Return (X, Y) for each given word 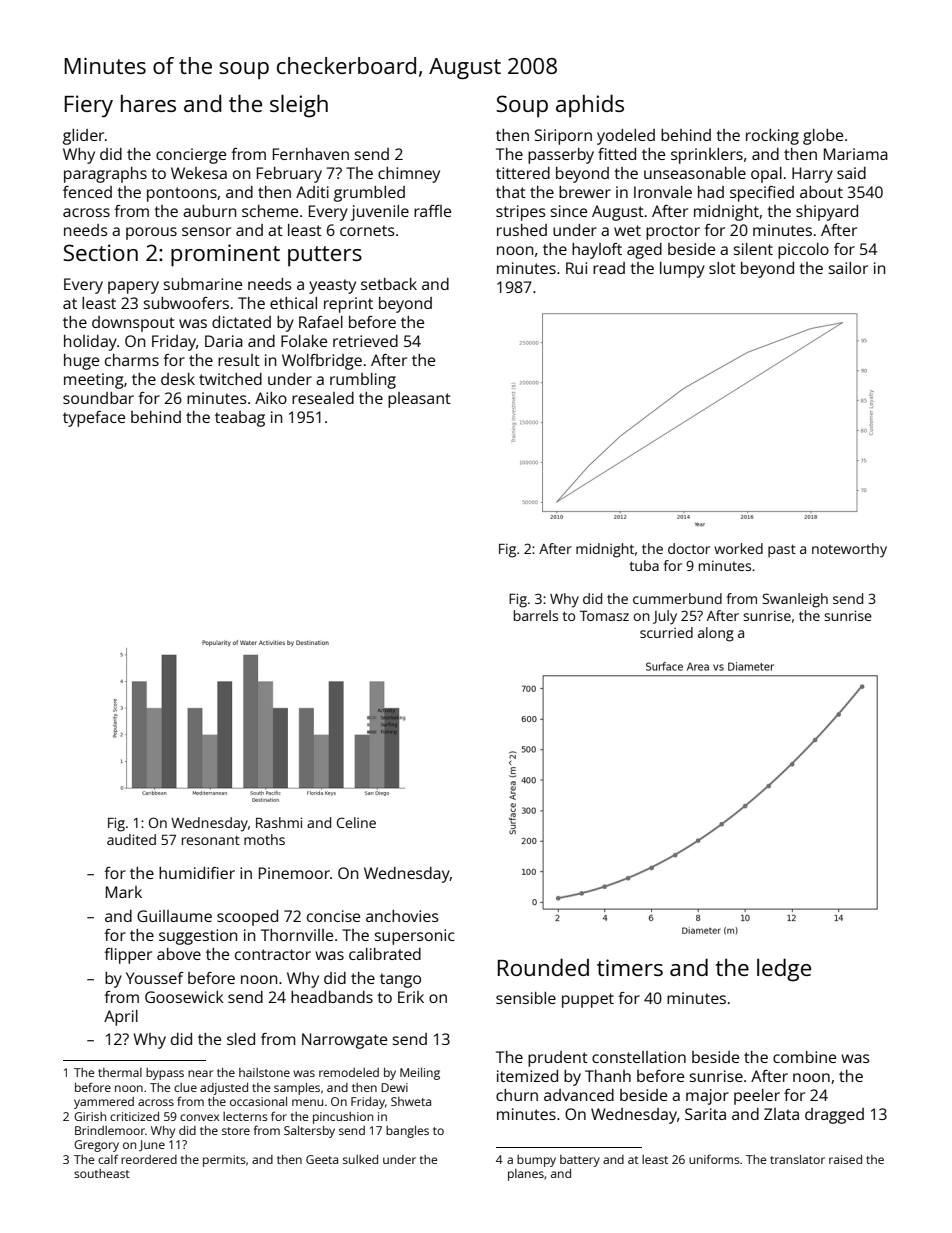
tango (400, 980)
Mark (124, 892)
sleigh (299, 106)
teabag (240, 419)
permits (224, 1161)
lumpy (682, 270)
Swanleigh (795, 600)
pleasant (419, 400)
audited (131, 839)
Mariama (856, 154)
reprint (348, 305)
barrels (536, 615)
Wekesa (199, 173)
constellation (639, 1057)
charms (132, 360)
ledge (784, 970)
